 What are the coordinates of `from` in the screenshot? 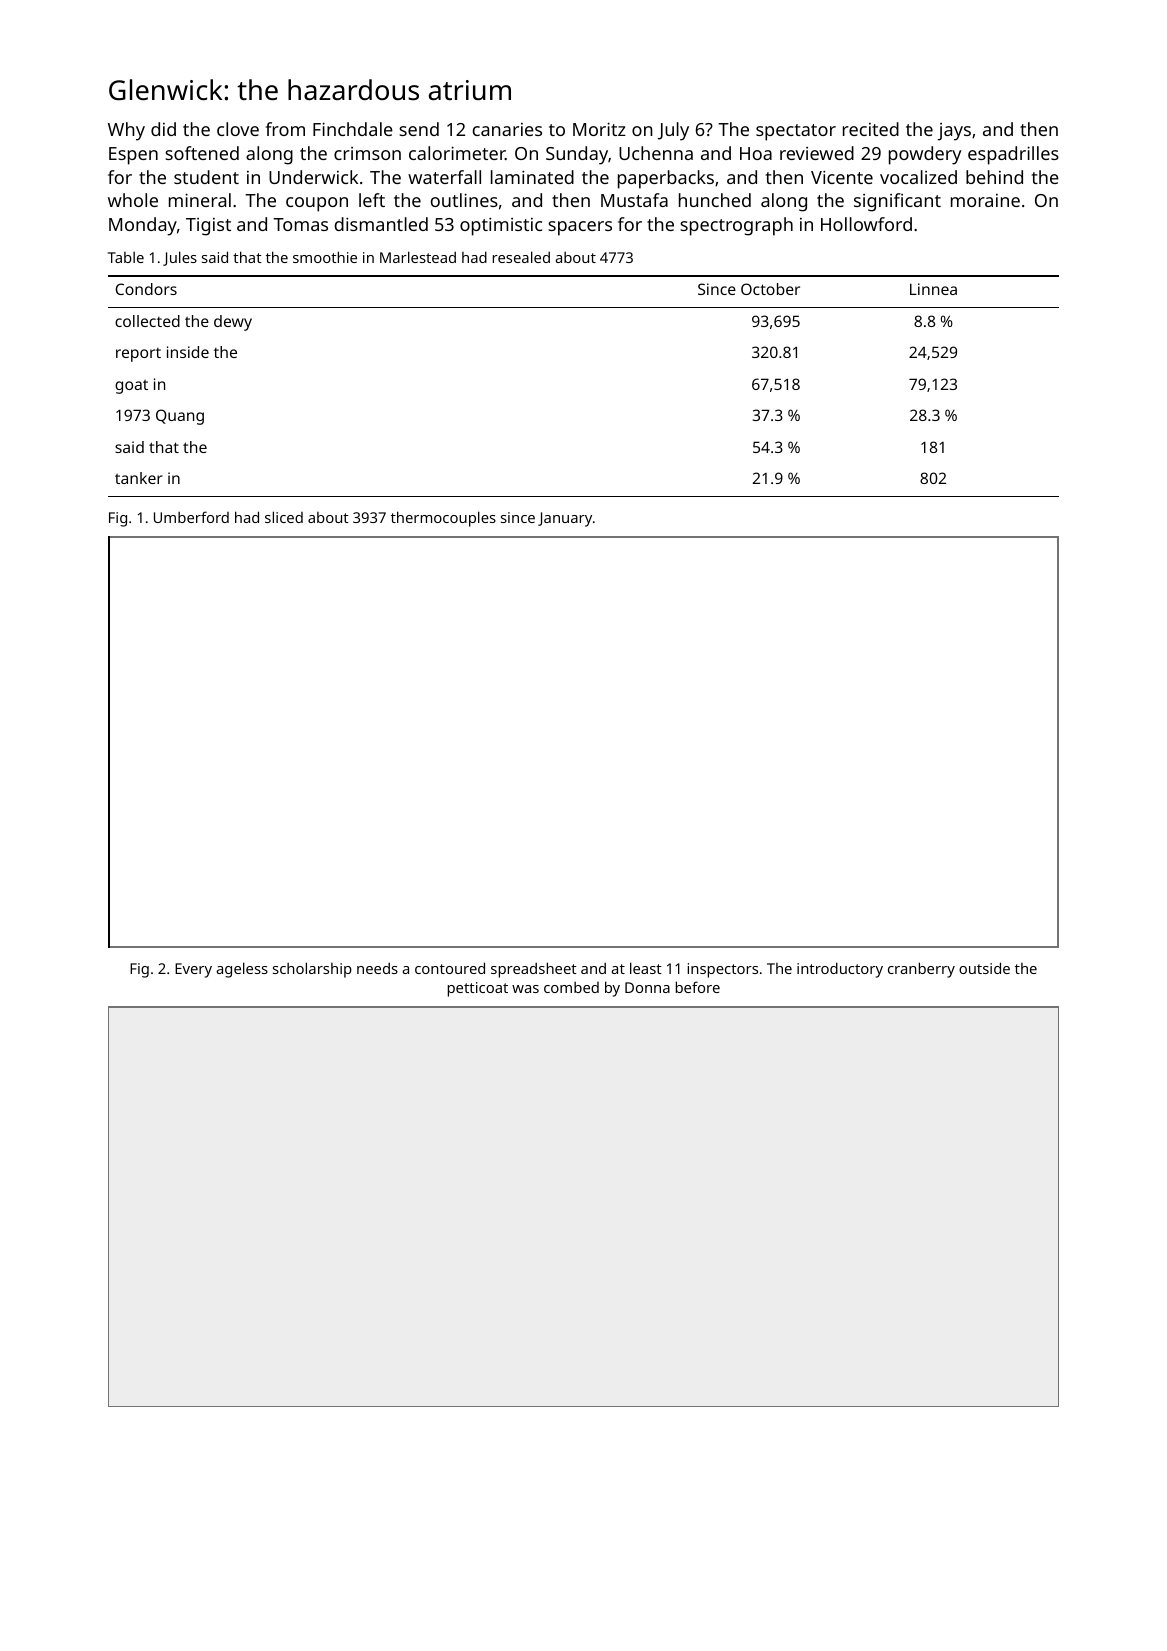 It's located at (285, 129).
